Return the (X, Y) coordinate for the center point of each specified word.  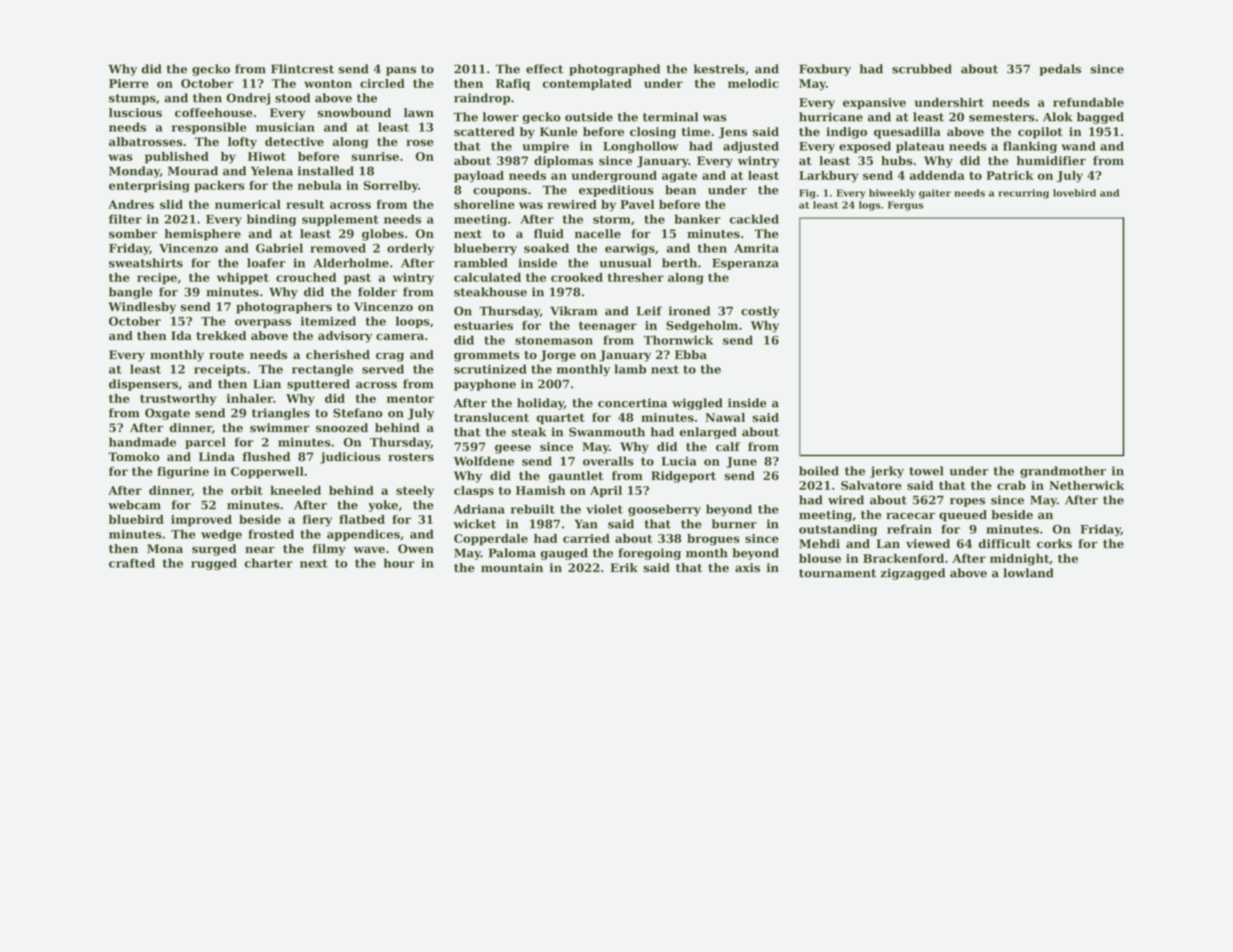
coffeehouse (214, 113)
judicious (350, 458)
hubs (897, 161)
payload (479, 177)
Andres (131, 204)
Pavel (637, 204)
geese (513, 449)
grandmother (1063, 472)
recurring (1023, 194)
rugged (214, 564)
